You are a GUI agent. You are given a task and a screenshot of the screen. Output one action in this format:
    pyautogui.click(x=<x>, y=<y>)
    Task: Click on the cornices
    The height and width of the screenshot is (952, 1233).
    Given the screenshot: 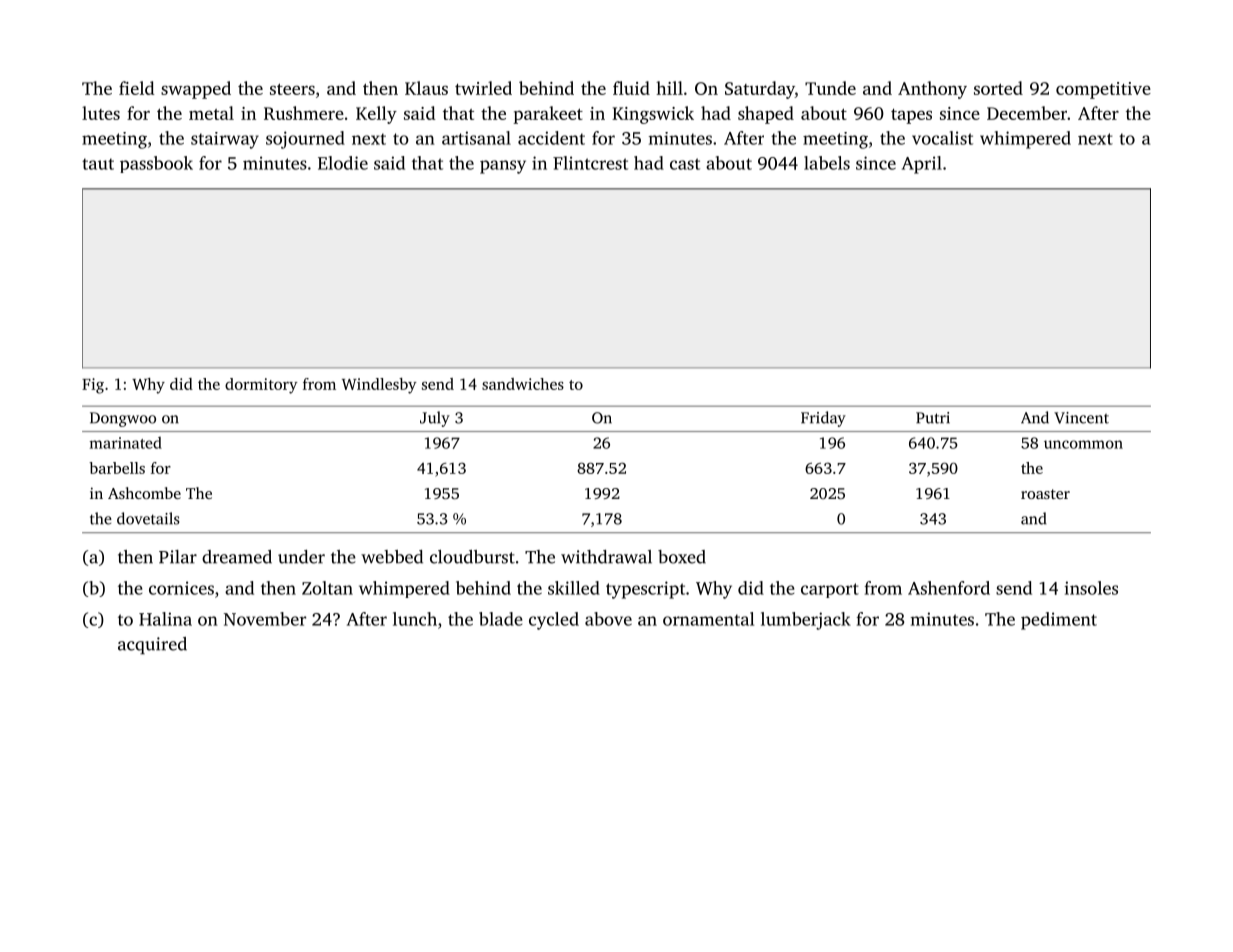 What is the action you would take?
    pyautogui.click(x=181, y=588)
